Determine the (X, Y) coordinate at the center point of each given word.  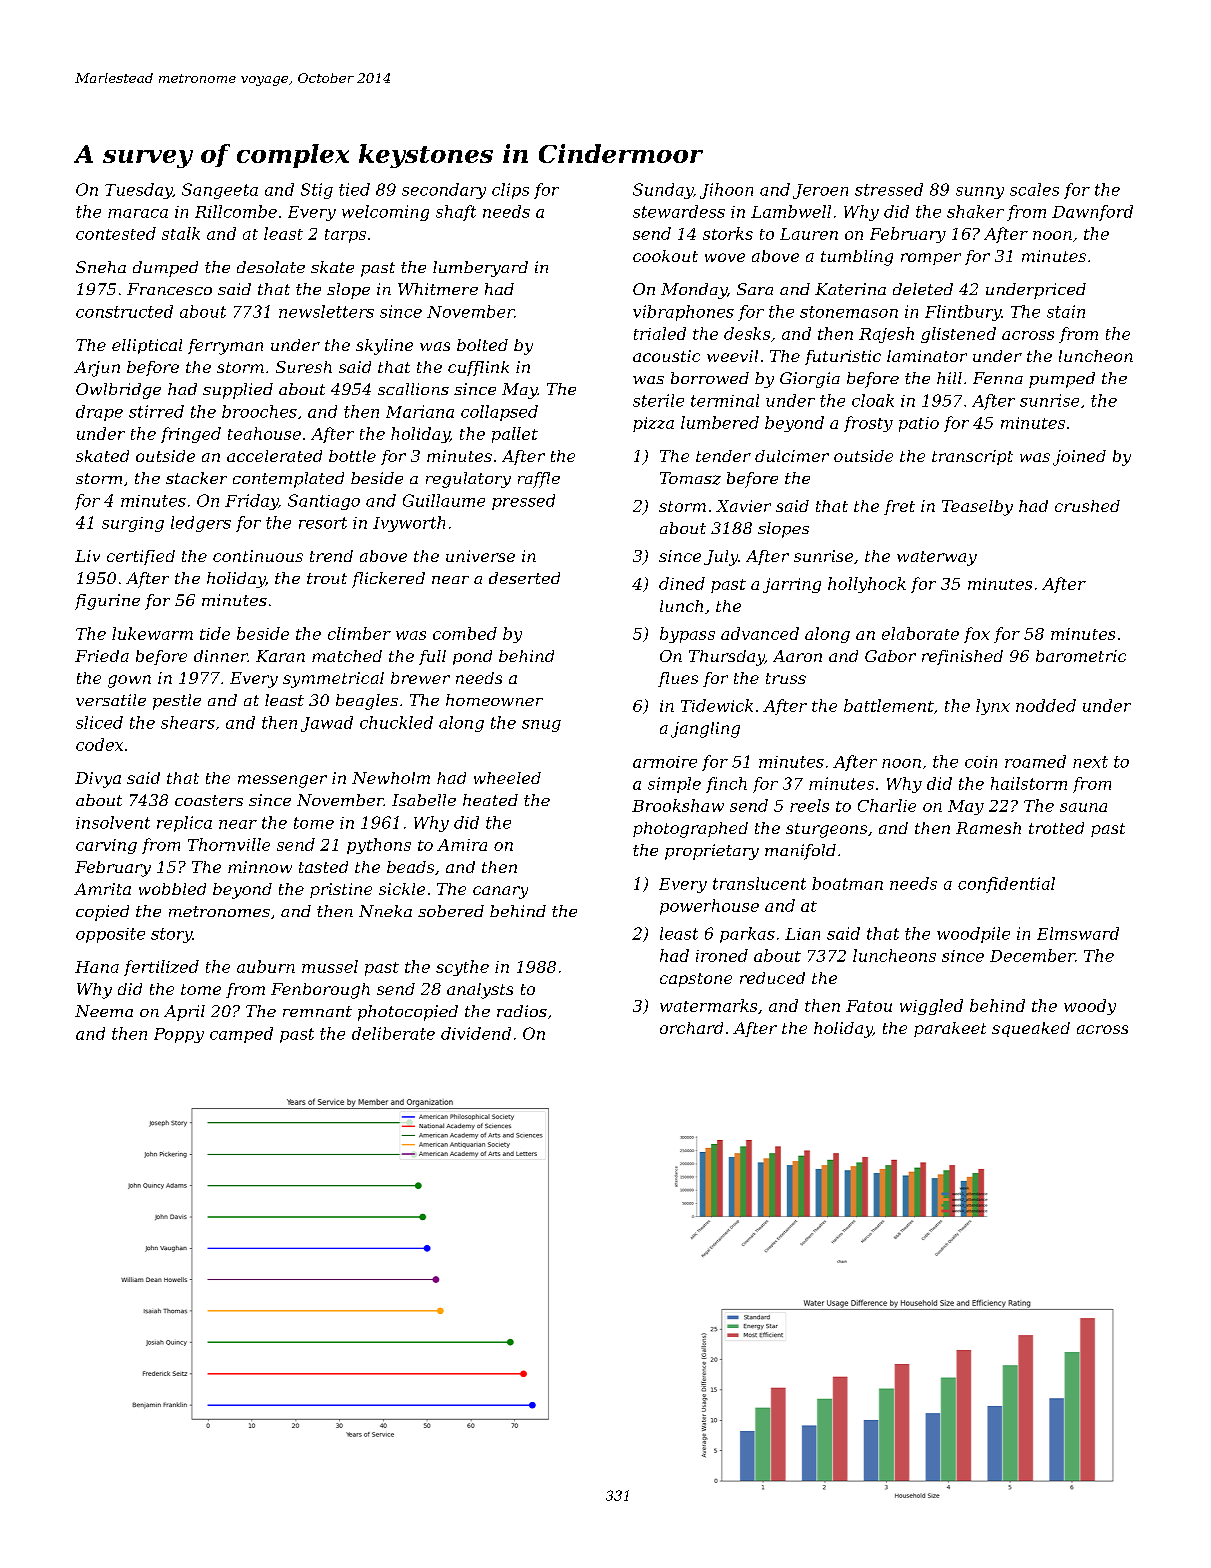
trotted (1056, 828)
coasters (209, 800)
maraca (138, 213)
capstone (696, 980)
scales (1034, 189)
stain (1066, 311)
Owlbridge (118, 391)
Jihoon (726, 191)
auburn (266, 966)
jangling (705, 730)
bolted (482, 345)
